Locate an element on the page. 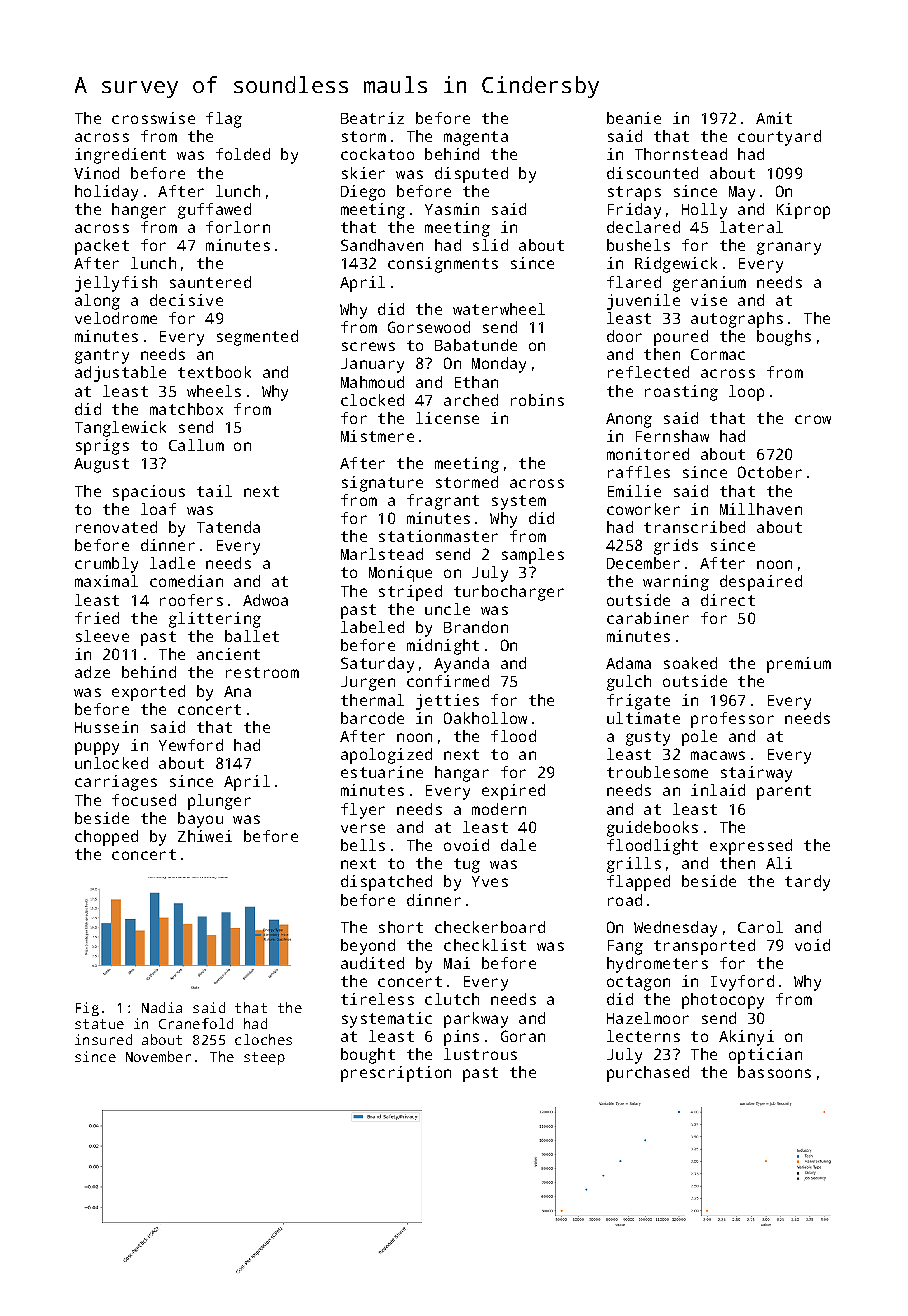  discounted is located at coordinates (652, 173).
